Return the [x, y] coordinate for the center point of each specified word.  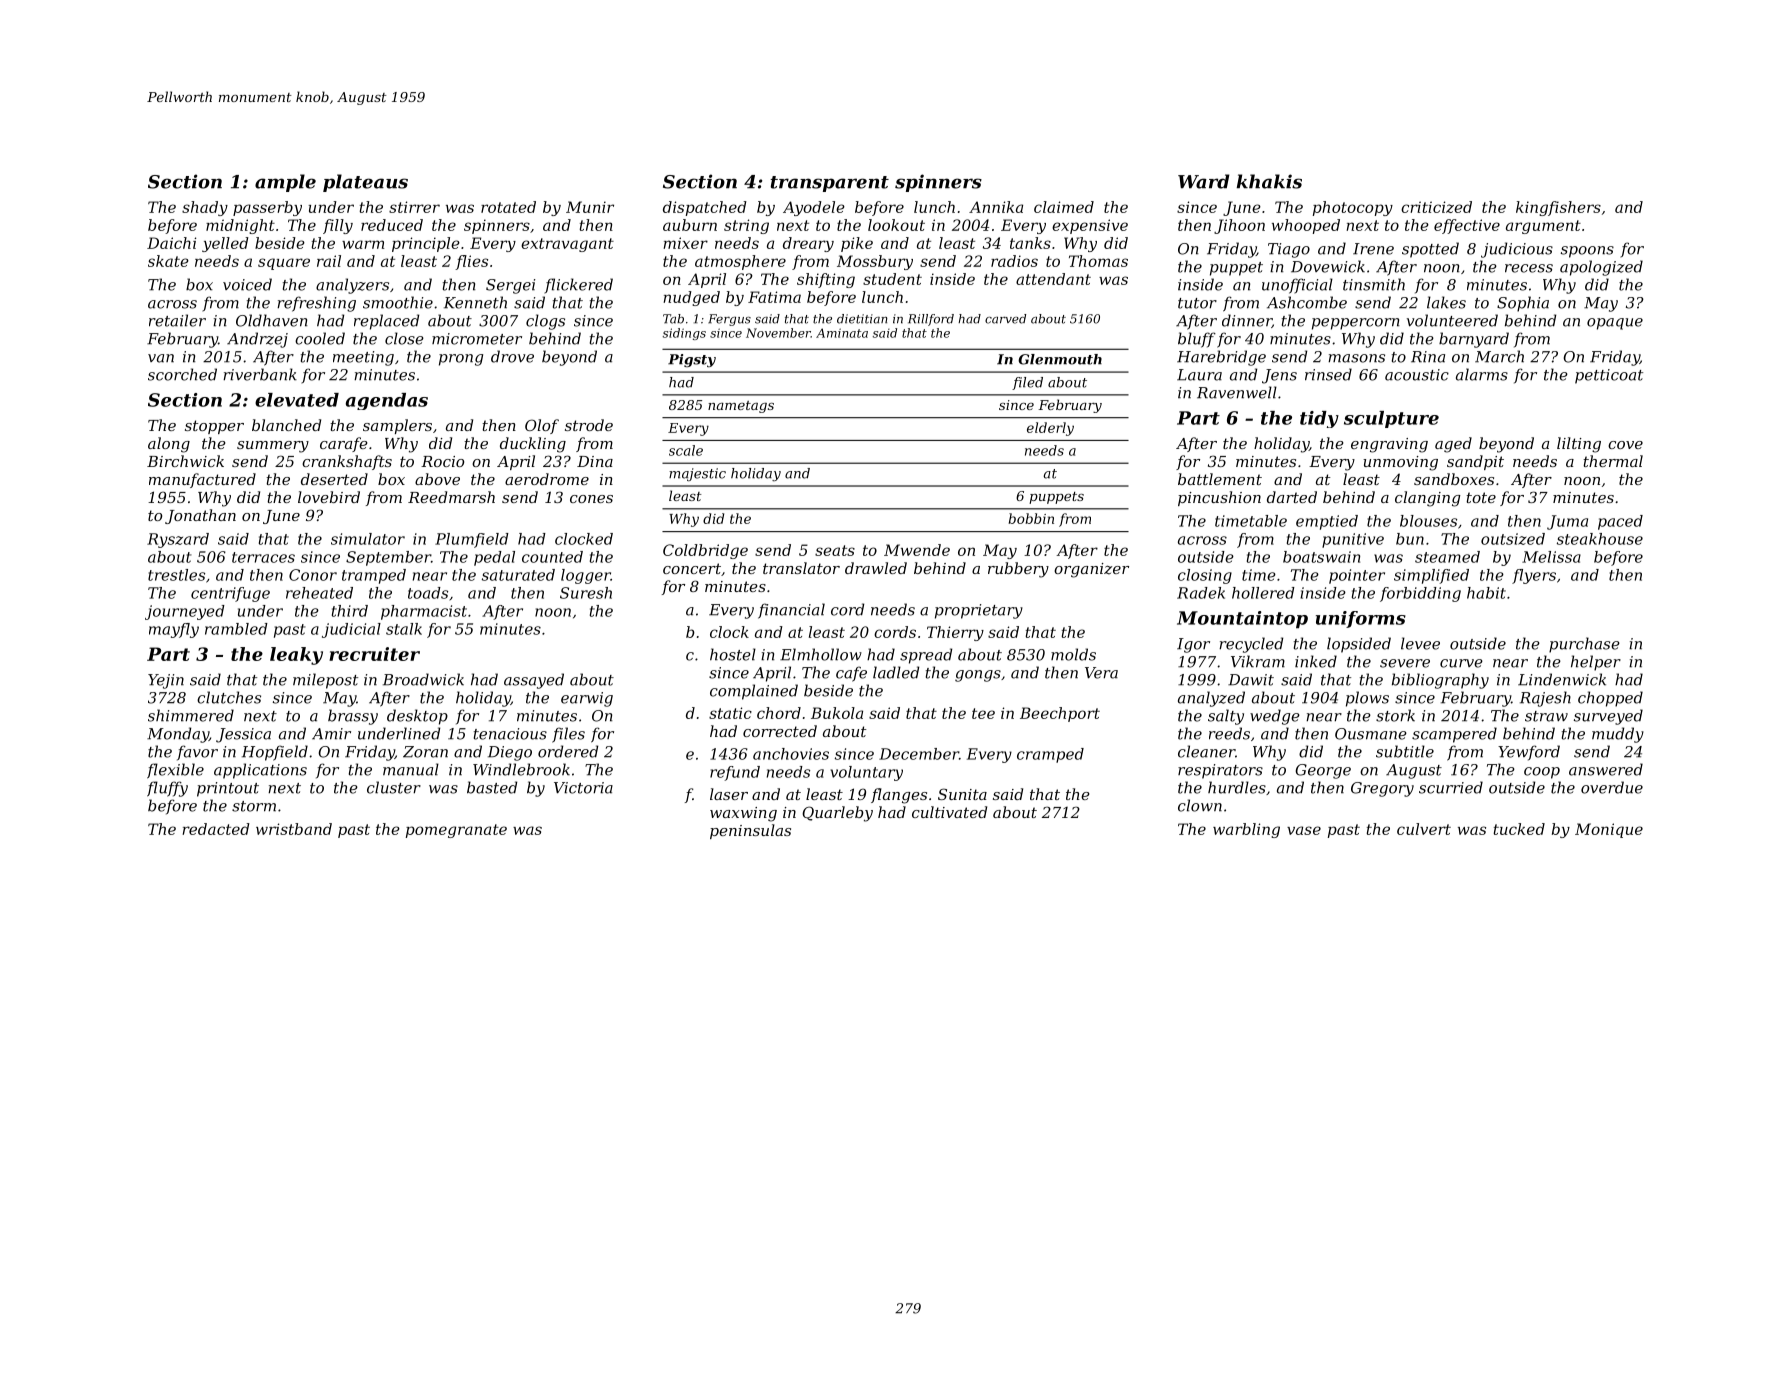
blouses [1428, 521]
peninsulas [750, 831]
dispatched [705, 208]
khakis [1269, 181]
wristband [294, 829]
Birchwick [185, 461]
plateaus [365, 183]
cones [591, 499]
